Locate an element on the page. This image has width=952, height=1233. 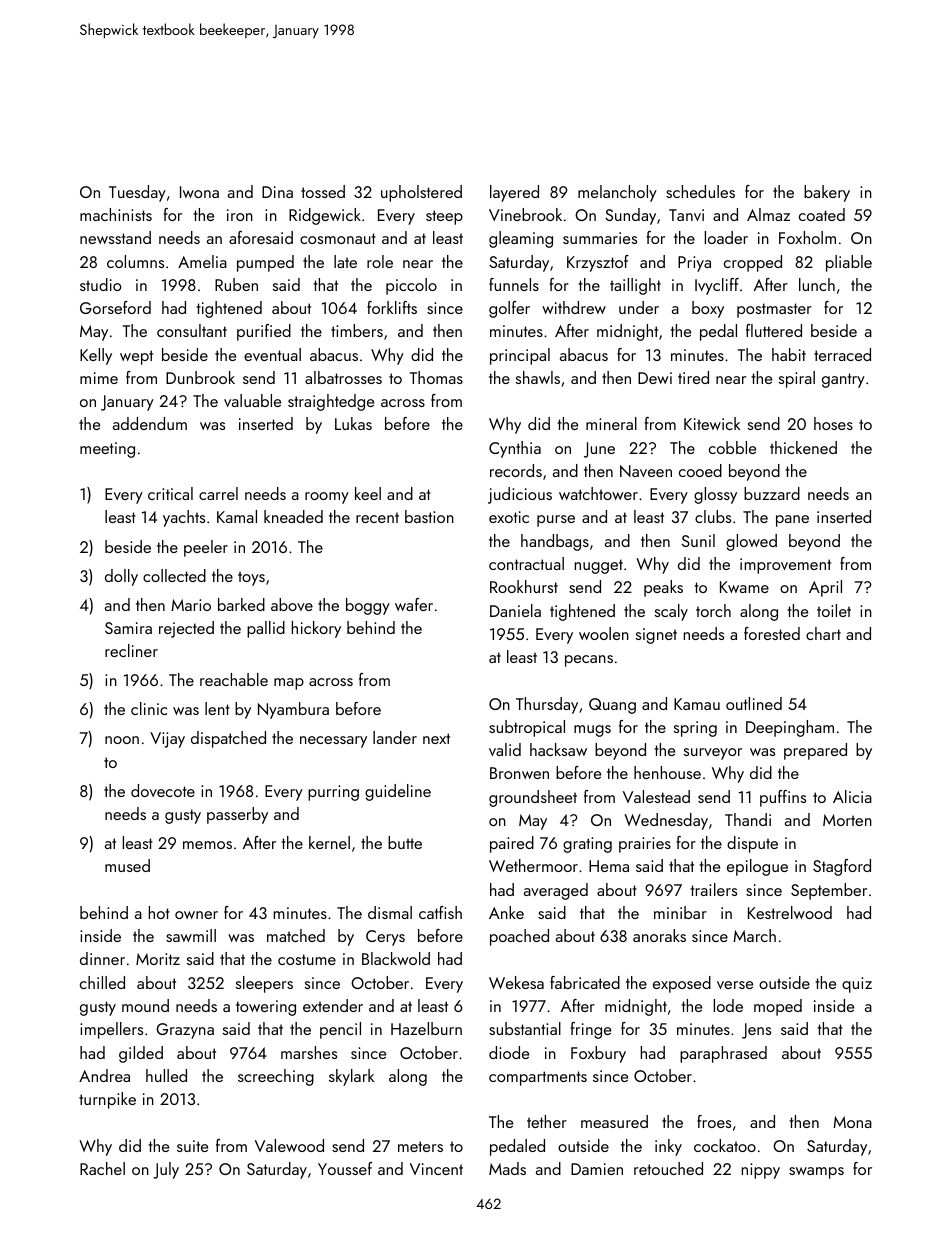
Rachel is located at coordinates (102, 1168).
